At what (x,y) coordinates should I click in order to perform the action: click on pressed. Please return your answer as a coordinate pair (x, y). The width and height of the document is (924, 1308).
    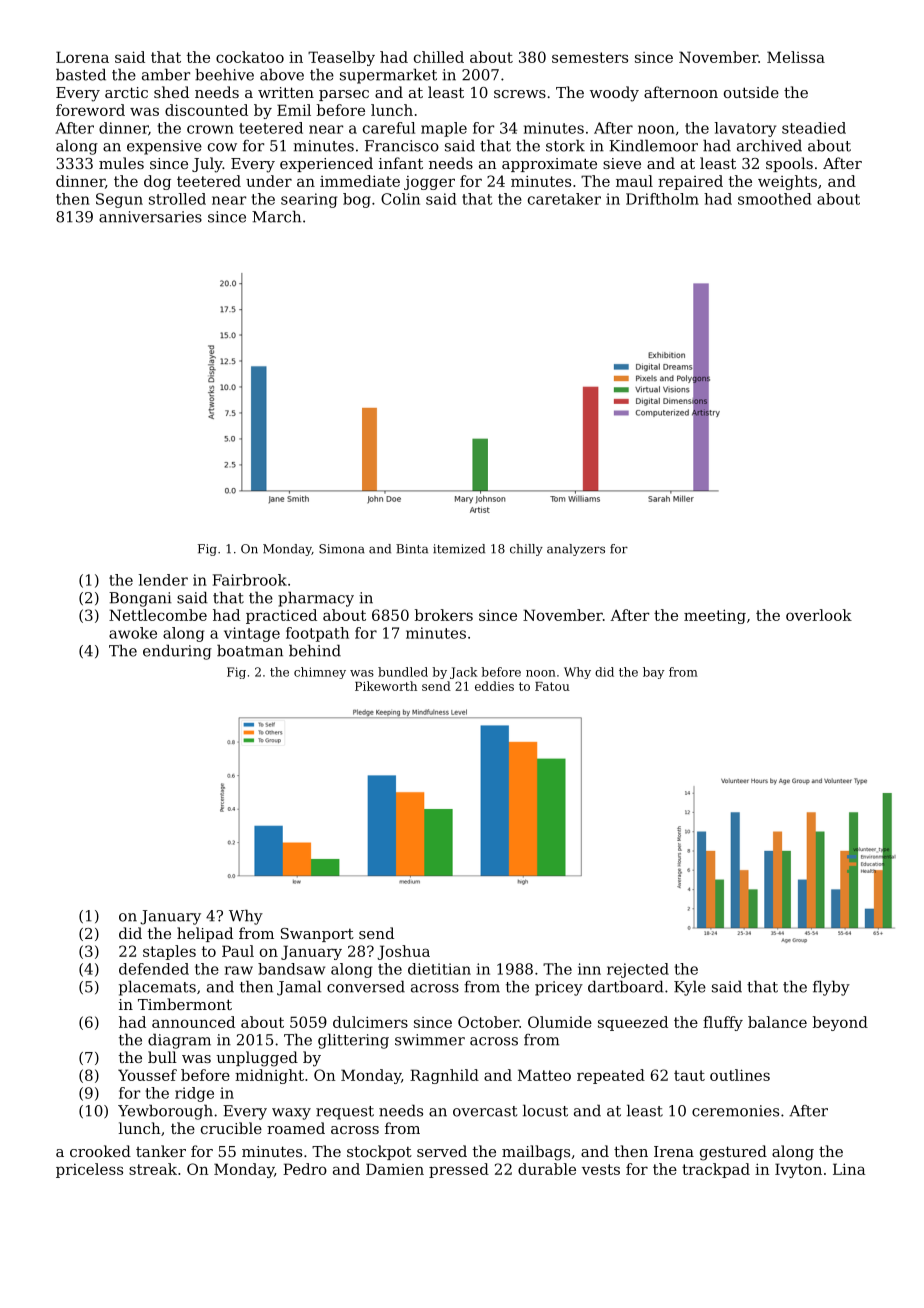
    Looking at the image, I should click on (459, 1170).
